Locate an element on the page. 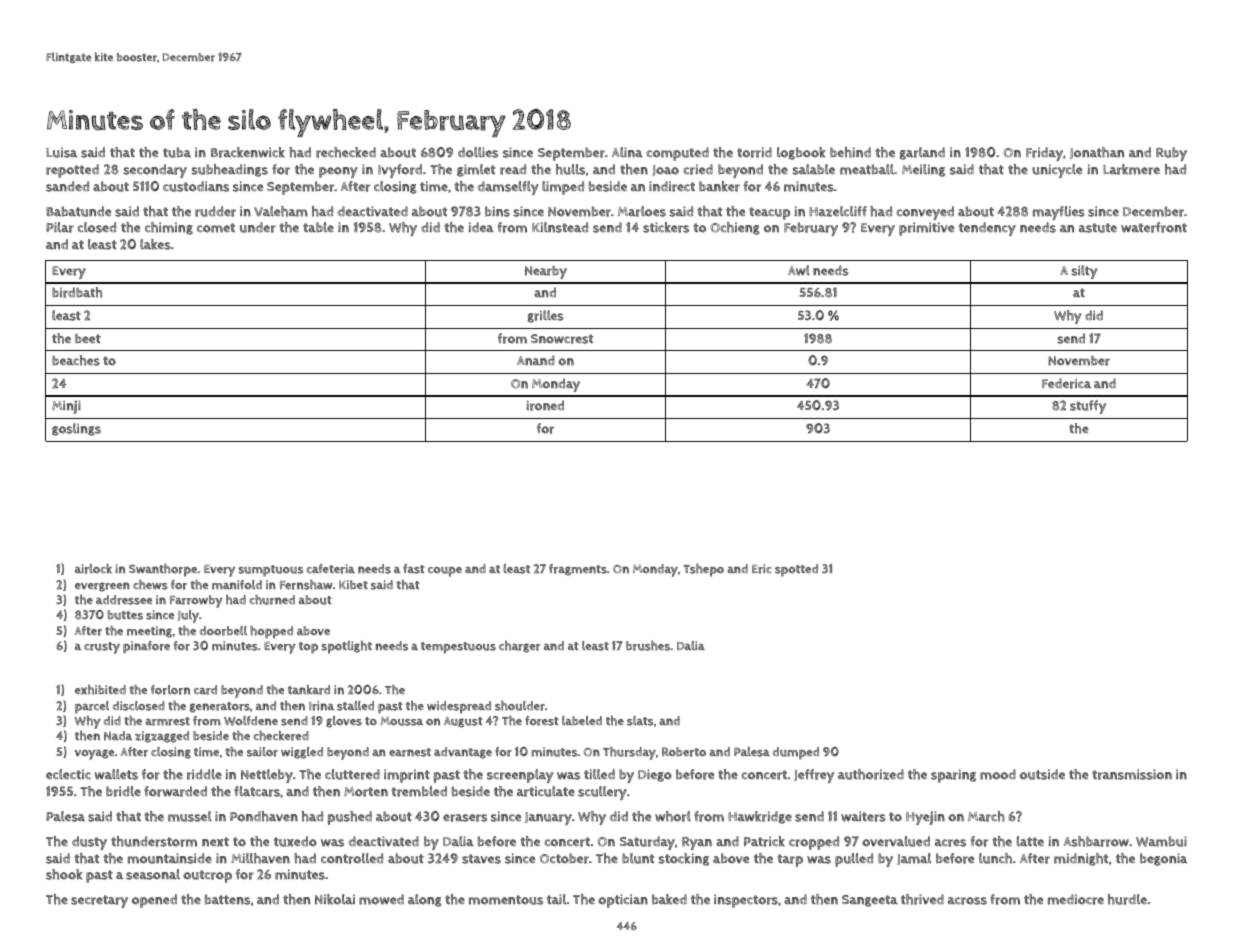  Anand is located at coordinates (536, 360).
